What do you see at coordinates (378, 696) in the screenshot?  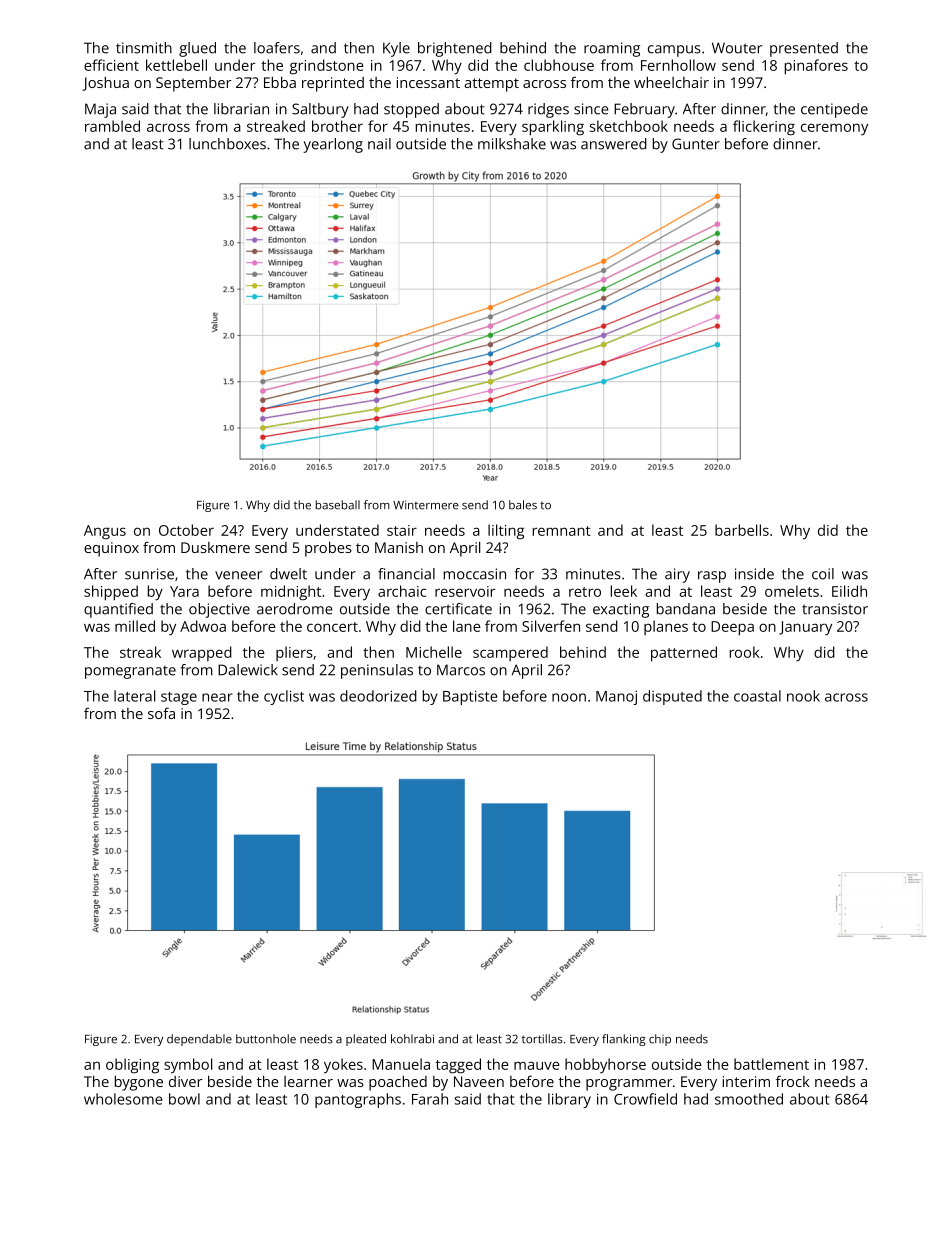 I see `deodorized` at bounding box center [378, 696].
